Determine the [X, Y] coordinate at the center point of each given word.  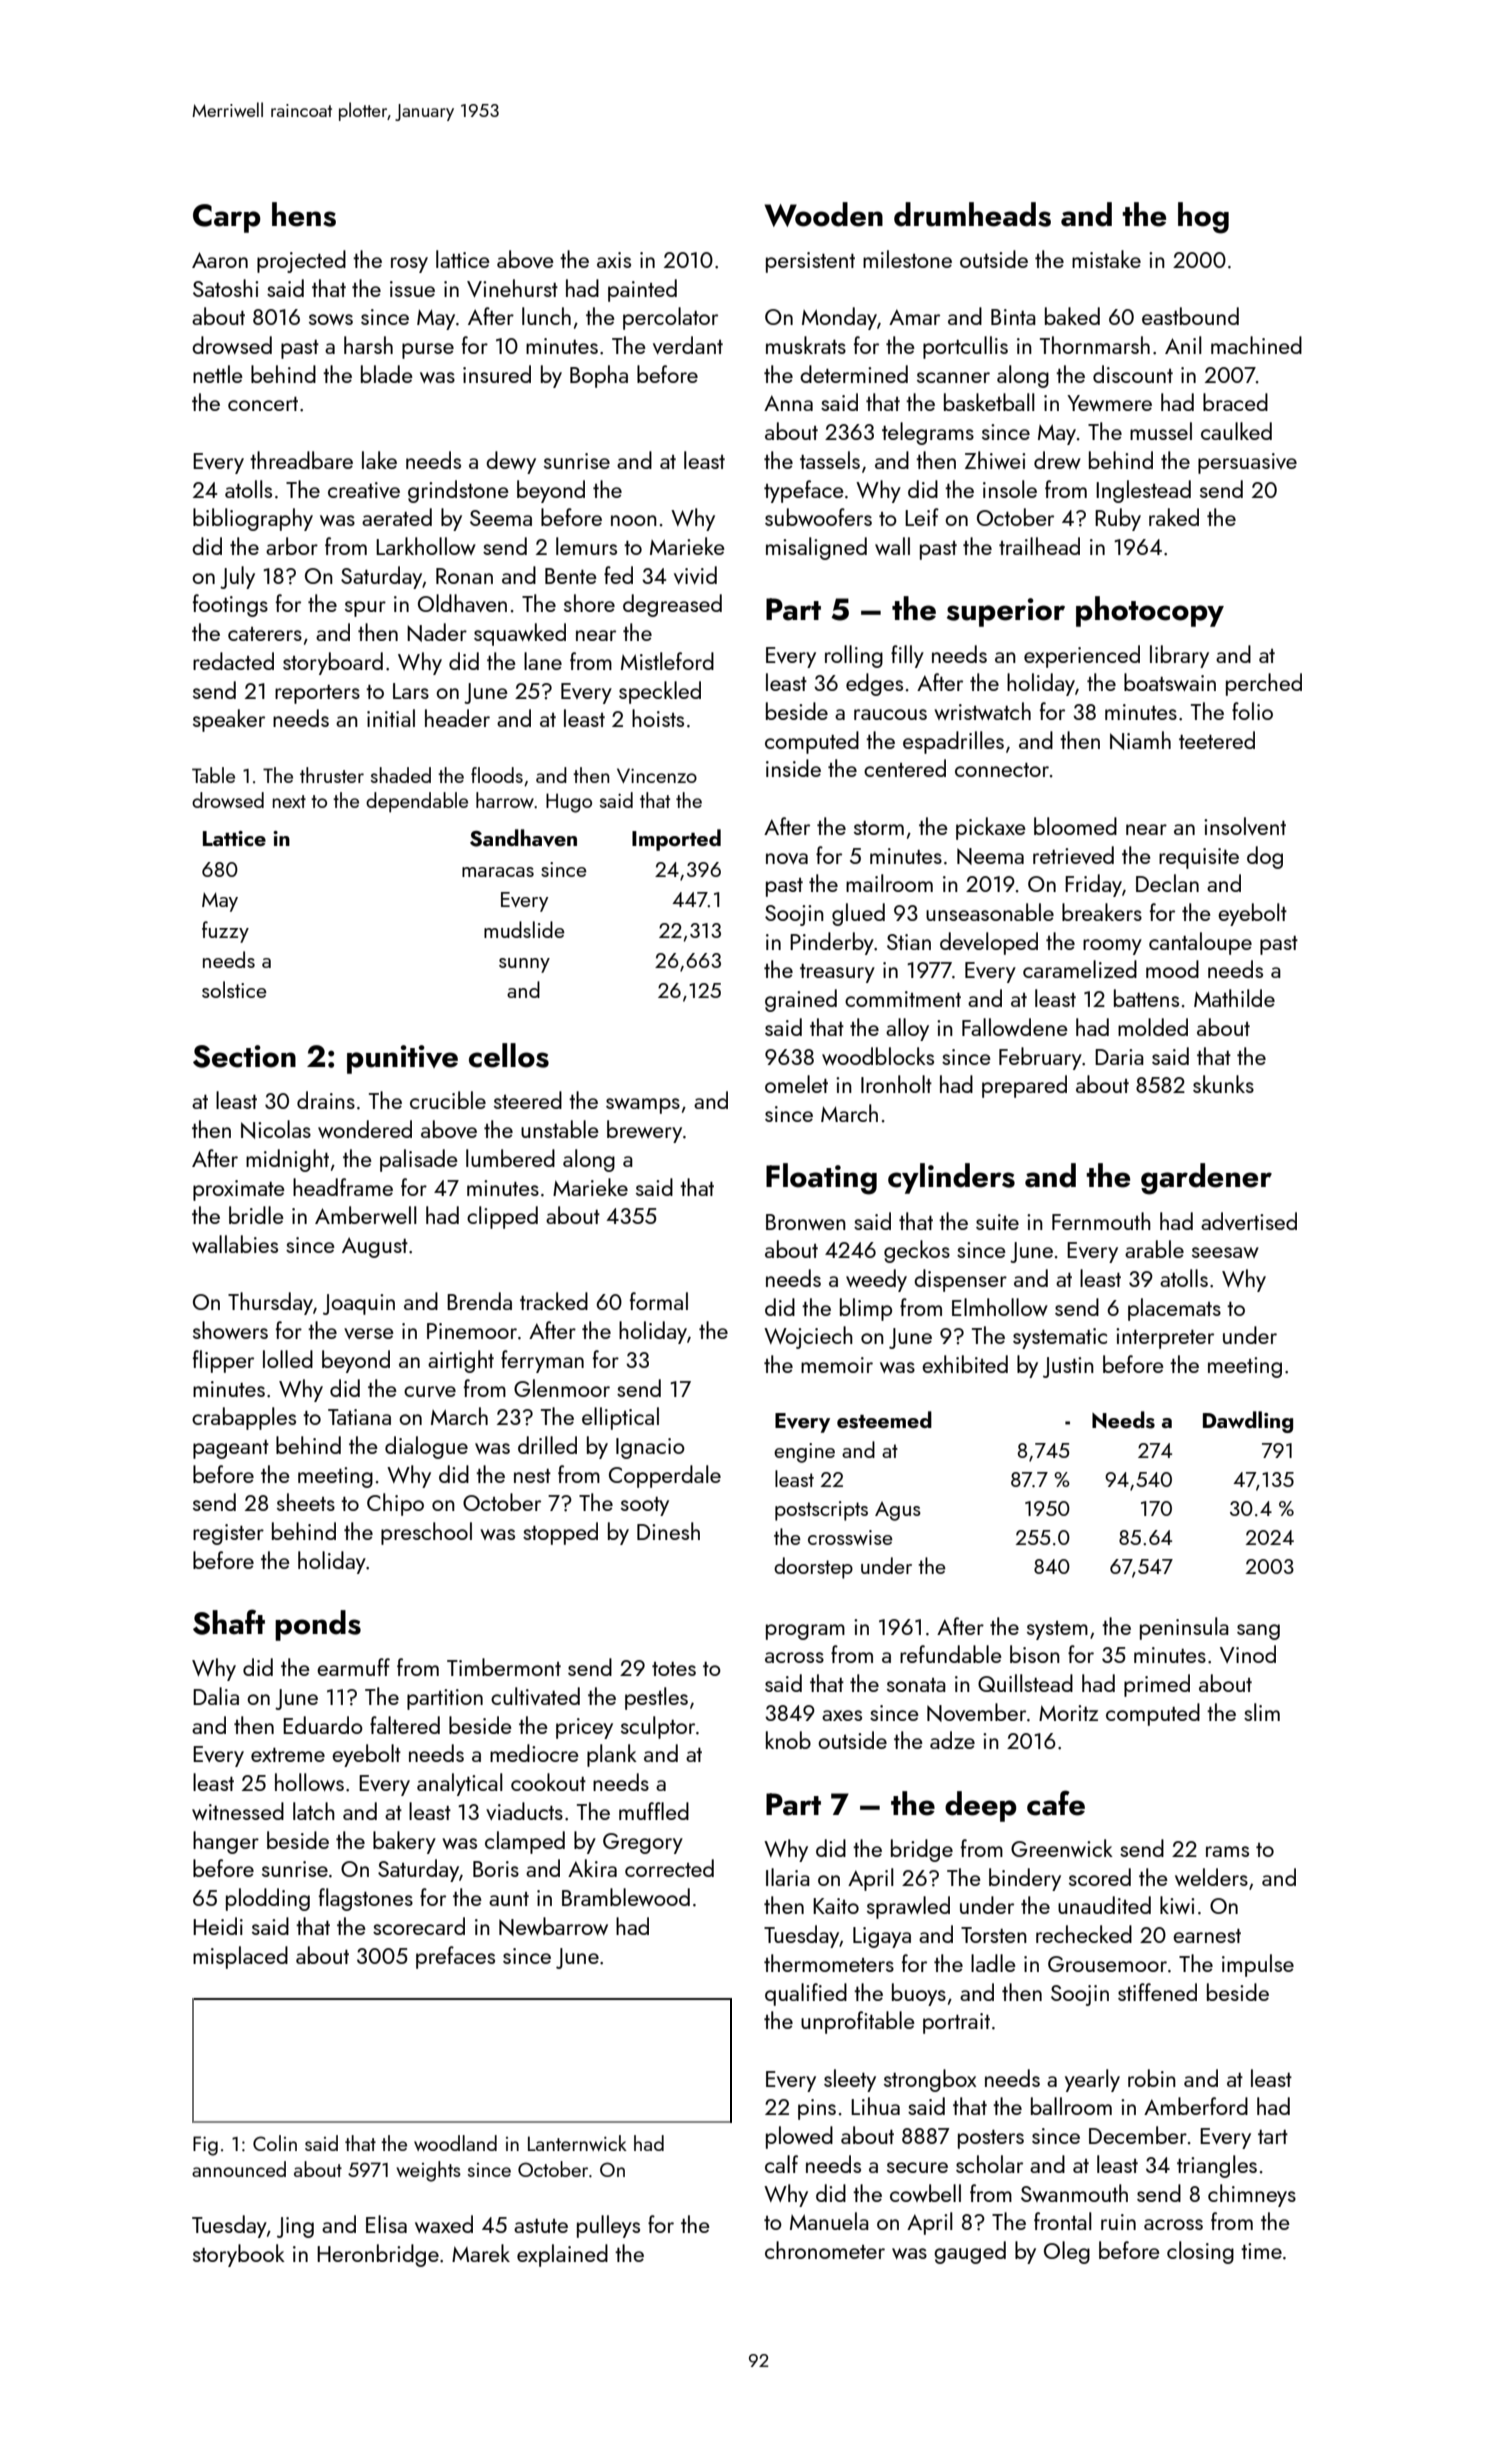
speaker [229, 720]
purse [428, 351]
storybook [239, 2255]
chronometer [825, 2250]
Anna [788, 403]
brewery [644, 1131]
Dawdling [1248, 1422]
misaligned [816, 548]
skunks [1223, 1084]
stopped [560, 1533]
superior [1006, 612]
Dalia [216, 1696]
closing [1200, 2252]
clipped [502, 1217]
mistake [1106, 259]
